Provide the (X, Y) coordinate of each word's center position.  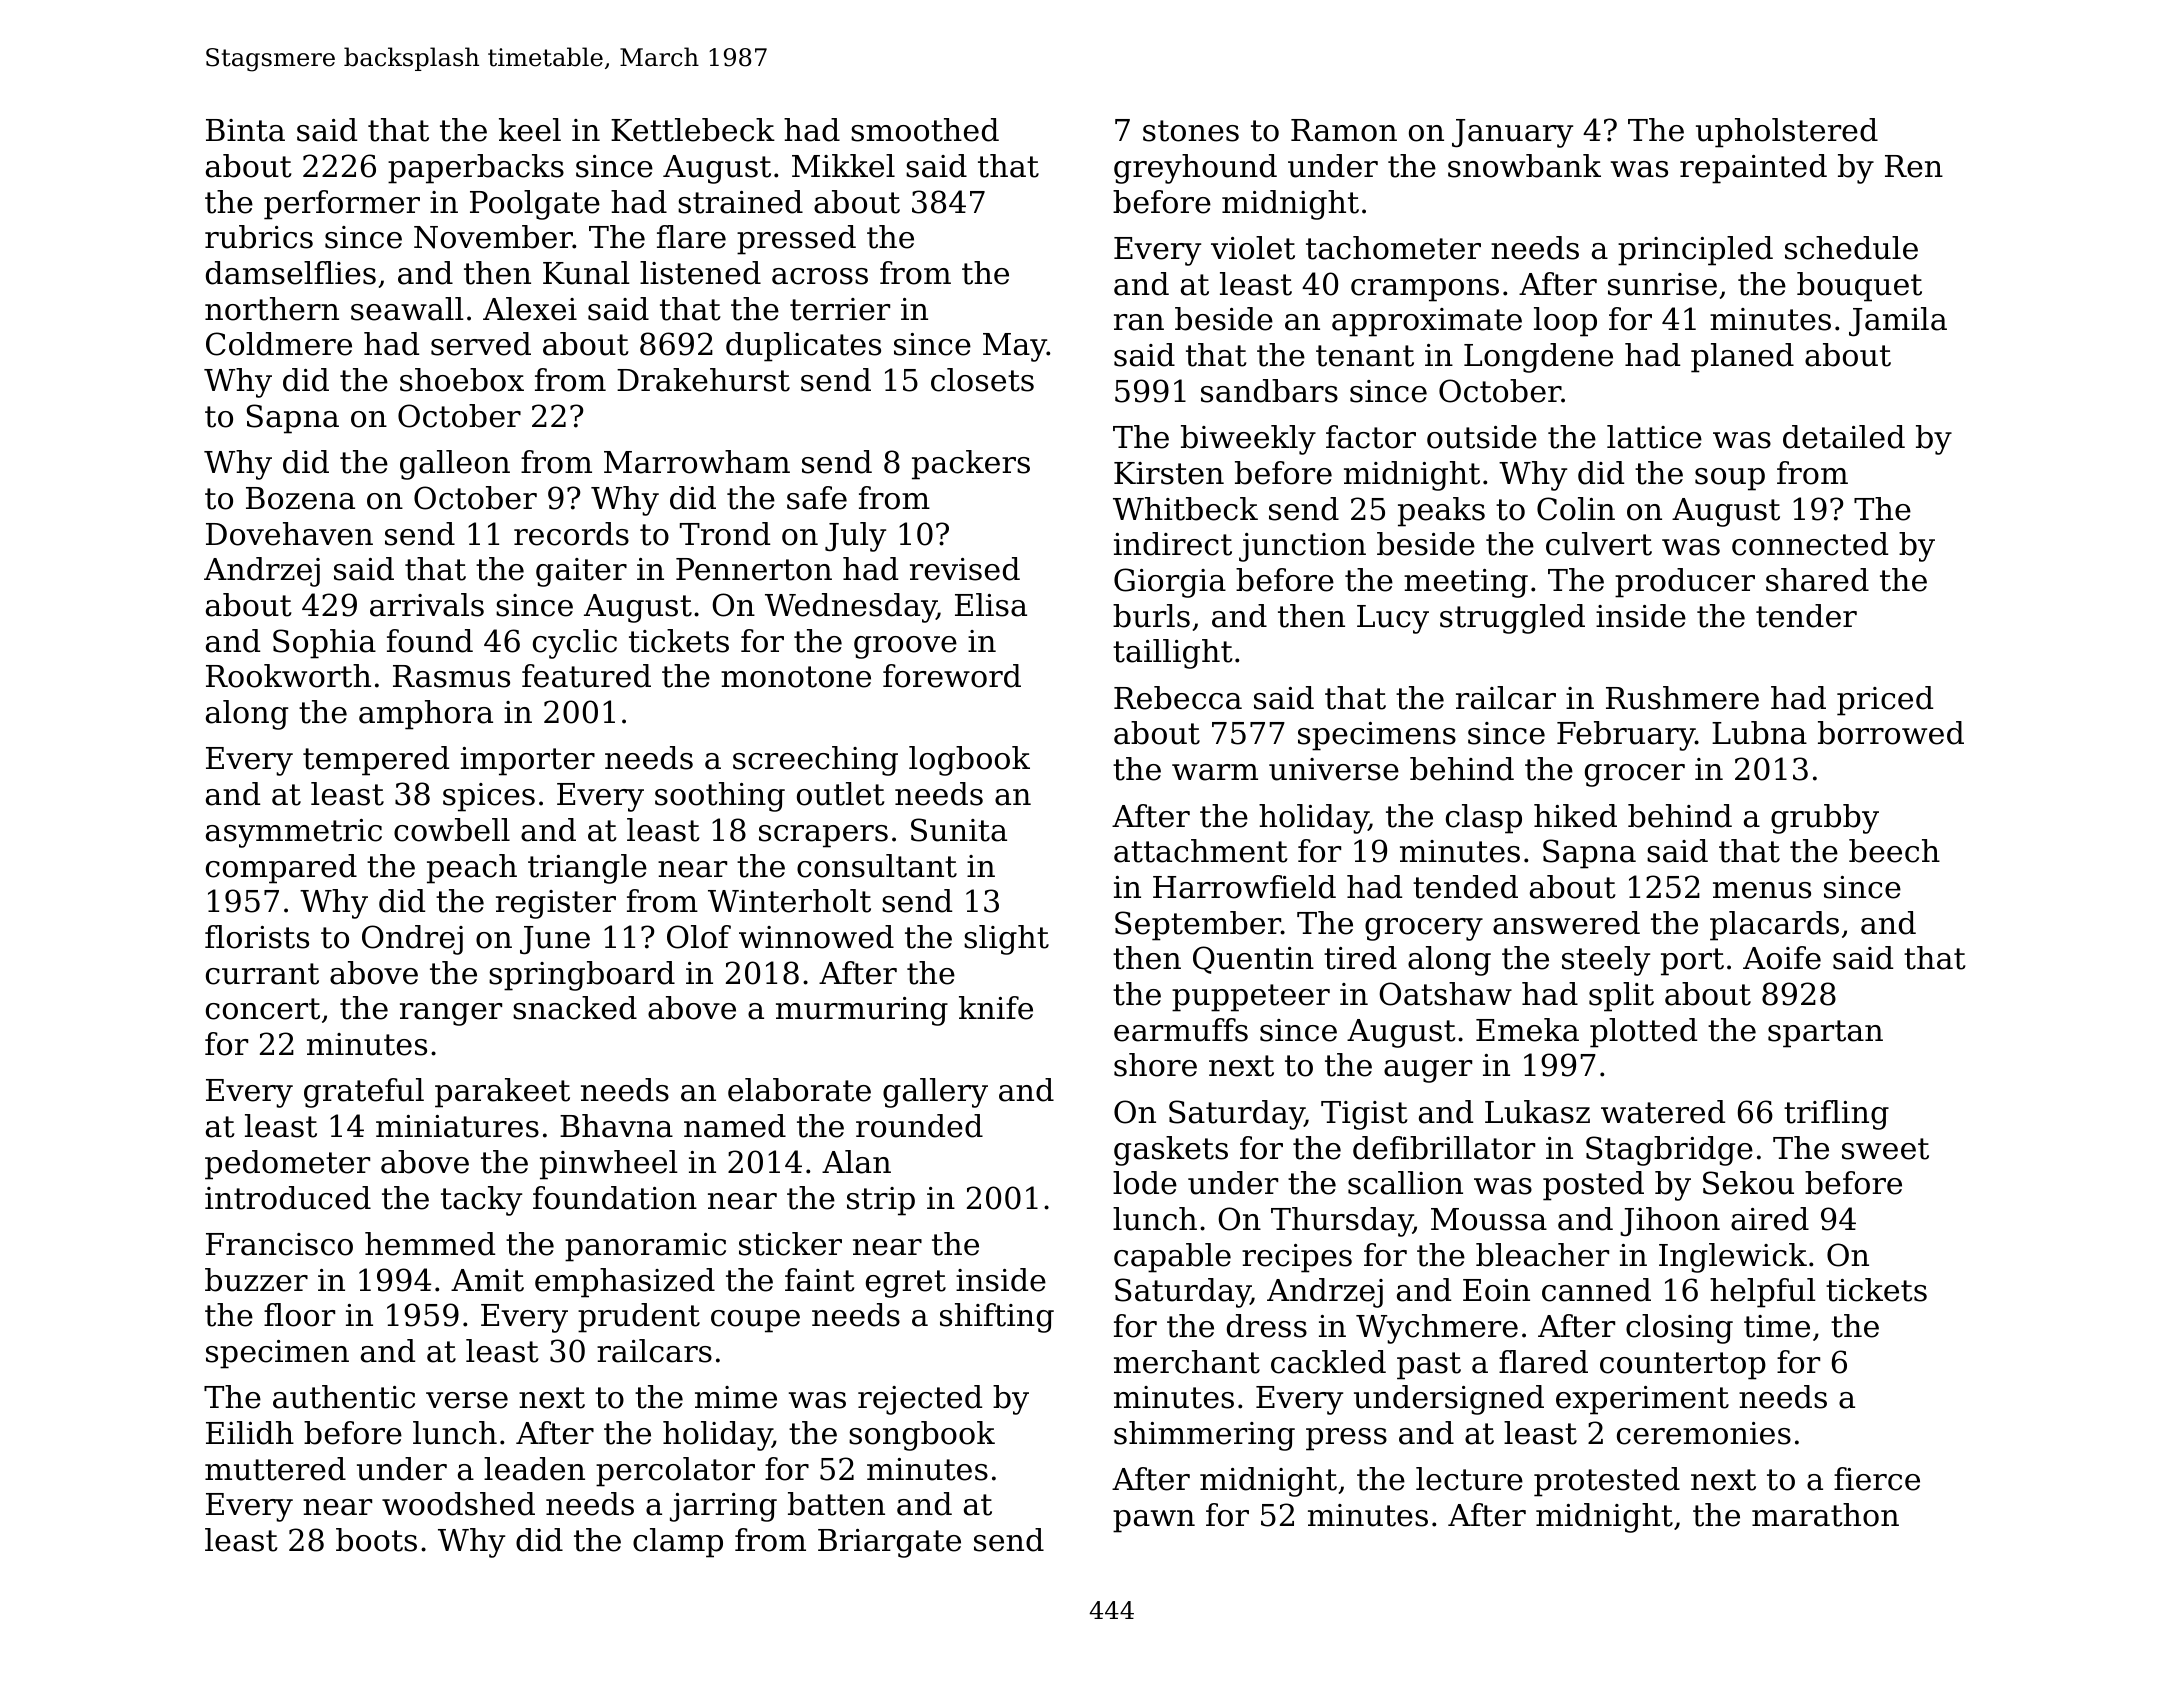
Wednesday (851, 608)
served (481, 344)
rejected (920, 1400)
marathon (1825, 1515)
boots (376, 1540)
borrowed (1891, 733)
